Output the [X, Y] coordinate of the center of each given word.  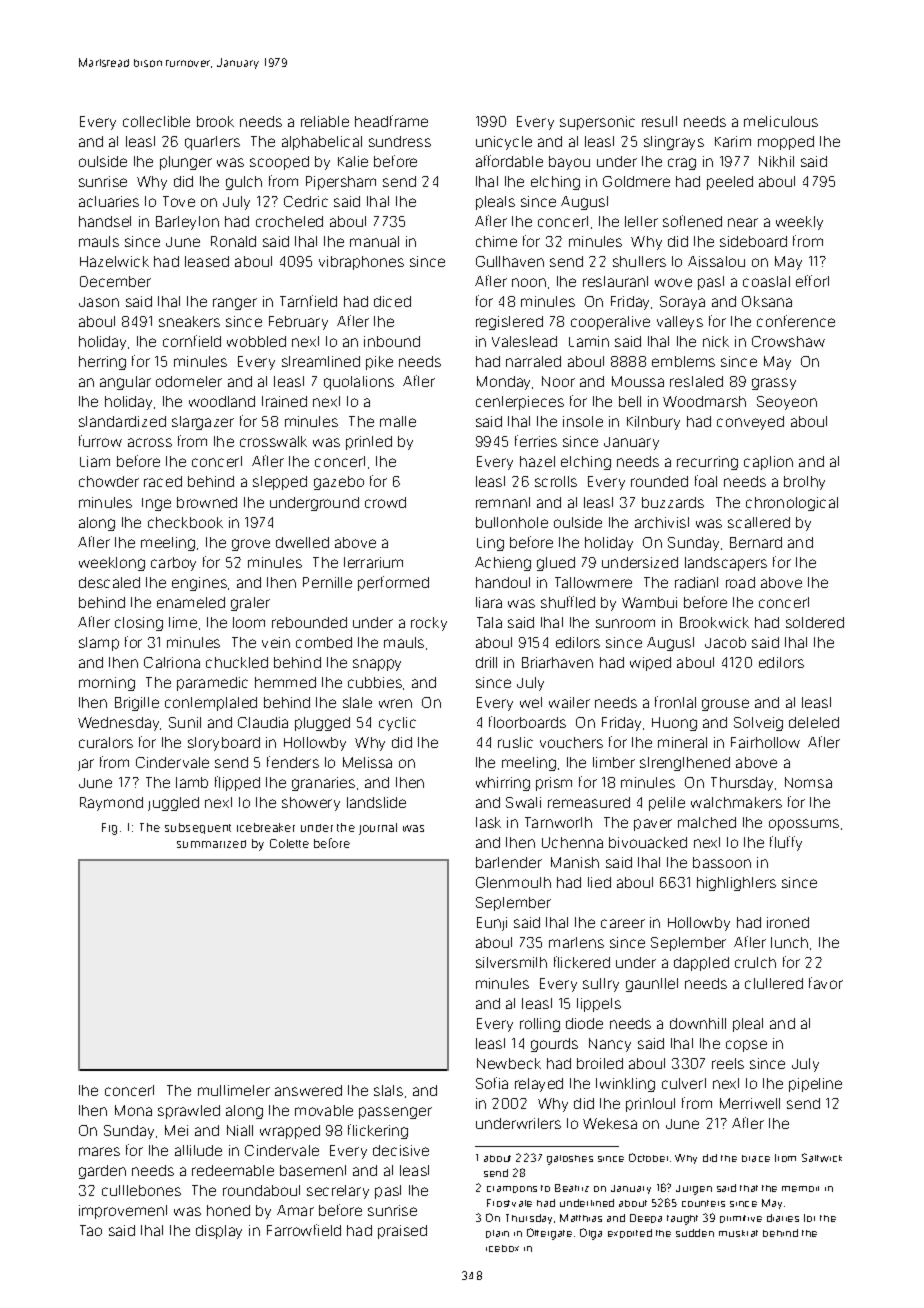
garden [102, 1172]
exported [630, 1233]
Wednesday [119, 724]
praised [402, 1232]
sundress [400, 141]
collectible [156, 121]
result [659, 121]
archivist [662, 522]
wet [531, 702]
